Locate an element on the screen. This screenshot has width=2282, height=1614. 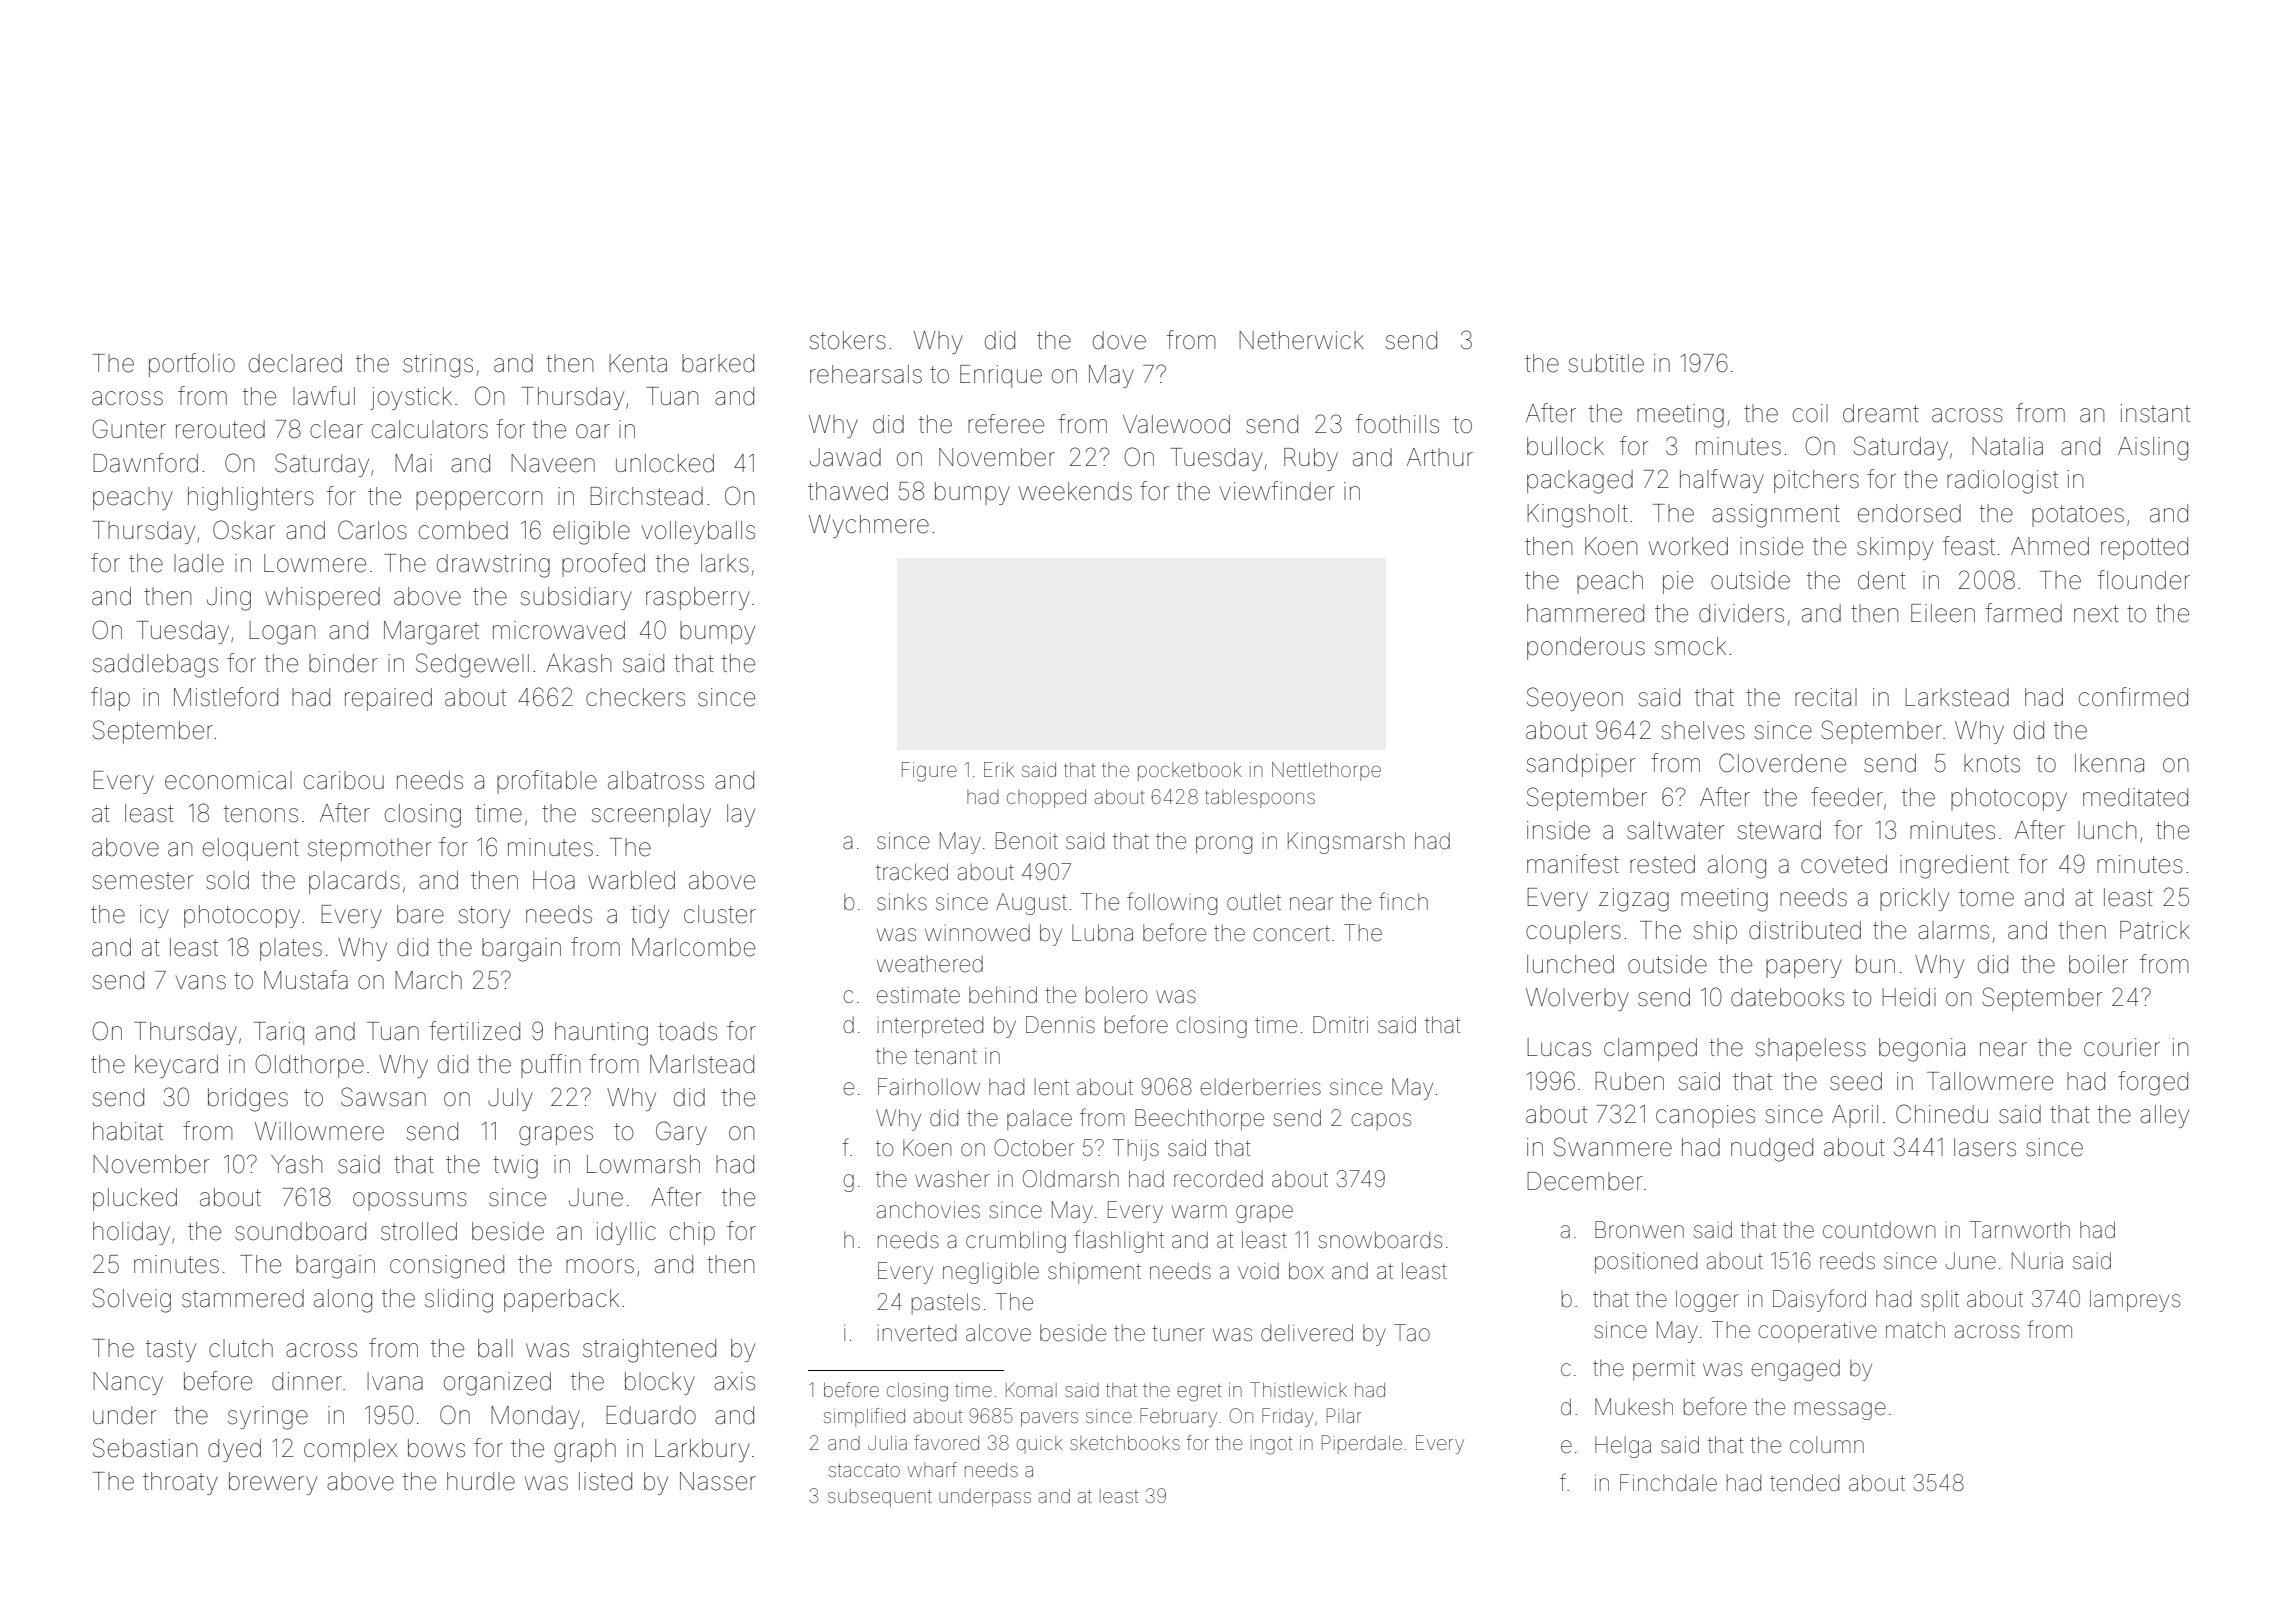
ingredient is located at coordinates (1954, 867).
